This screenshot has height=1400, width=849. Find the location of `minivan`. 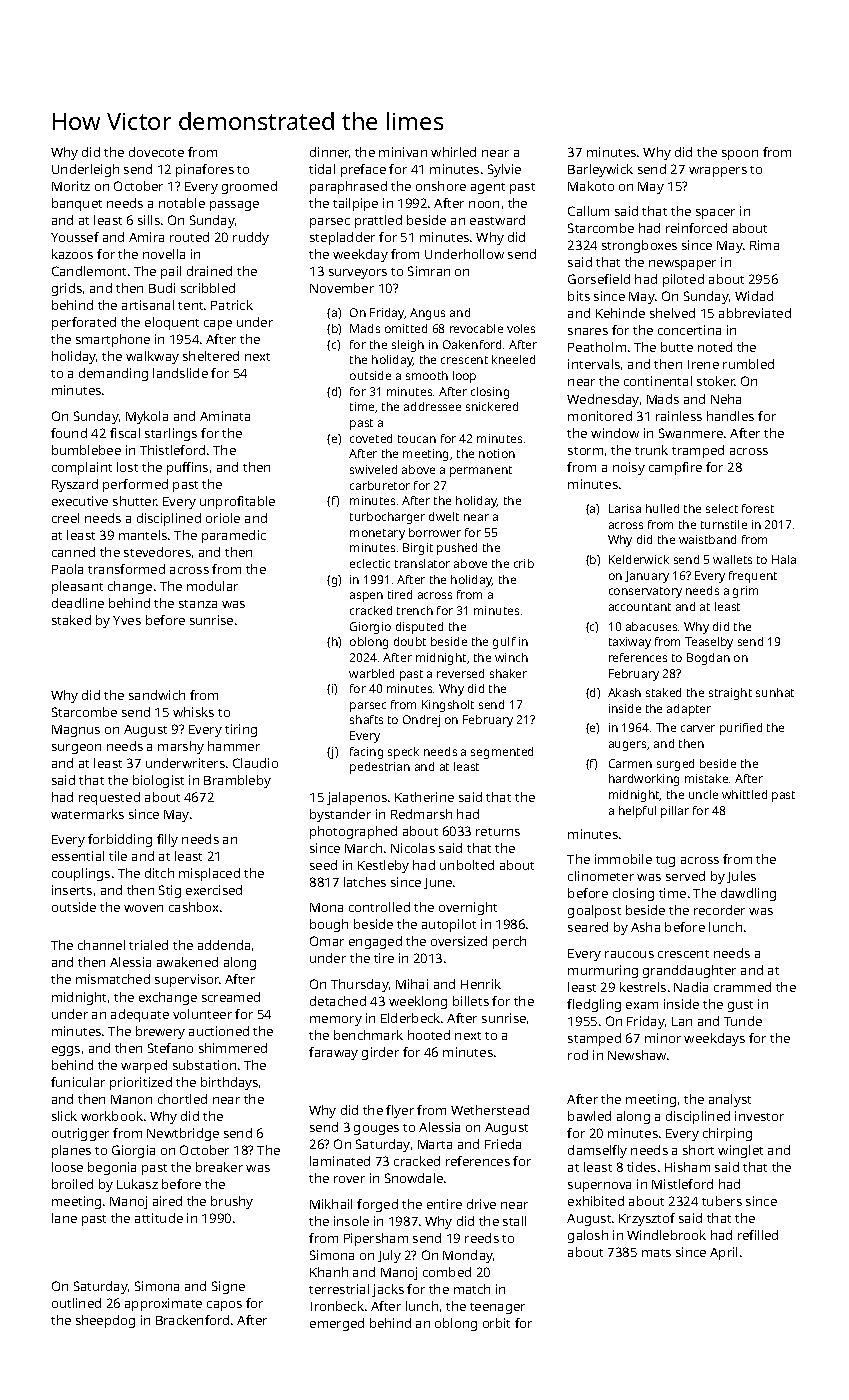

minivan is located at coordinates (403, 152).
